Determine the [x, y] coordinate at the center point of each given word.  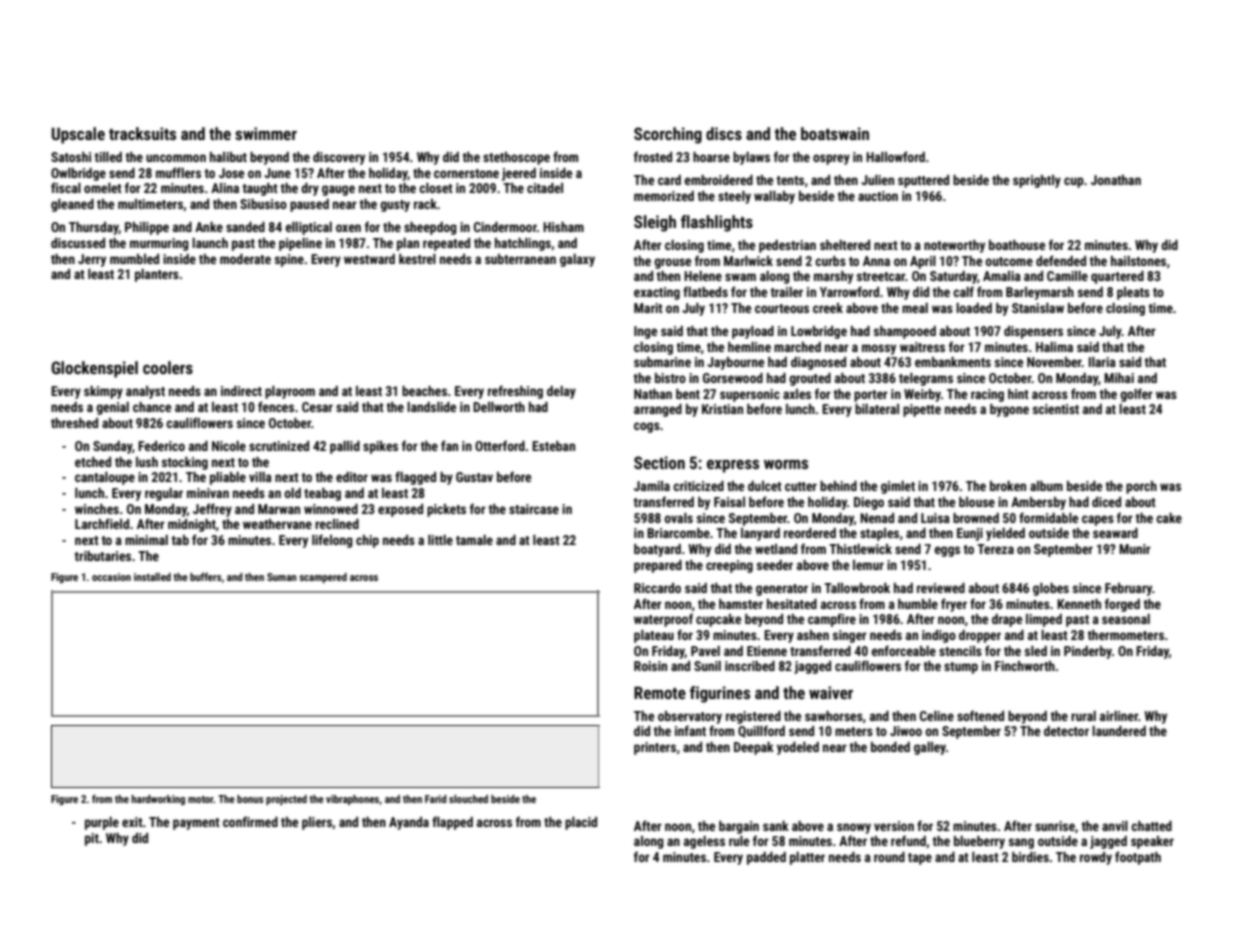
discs [724, 133]
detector [1066, 731]
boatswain [835, 133]
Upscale [78, 135]
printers [655, 748]
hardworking [158, 800]
